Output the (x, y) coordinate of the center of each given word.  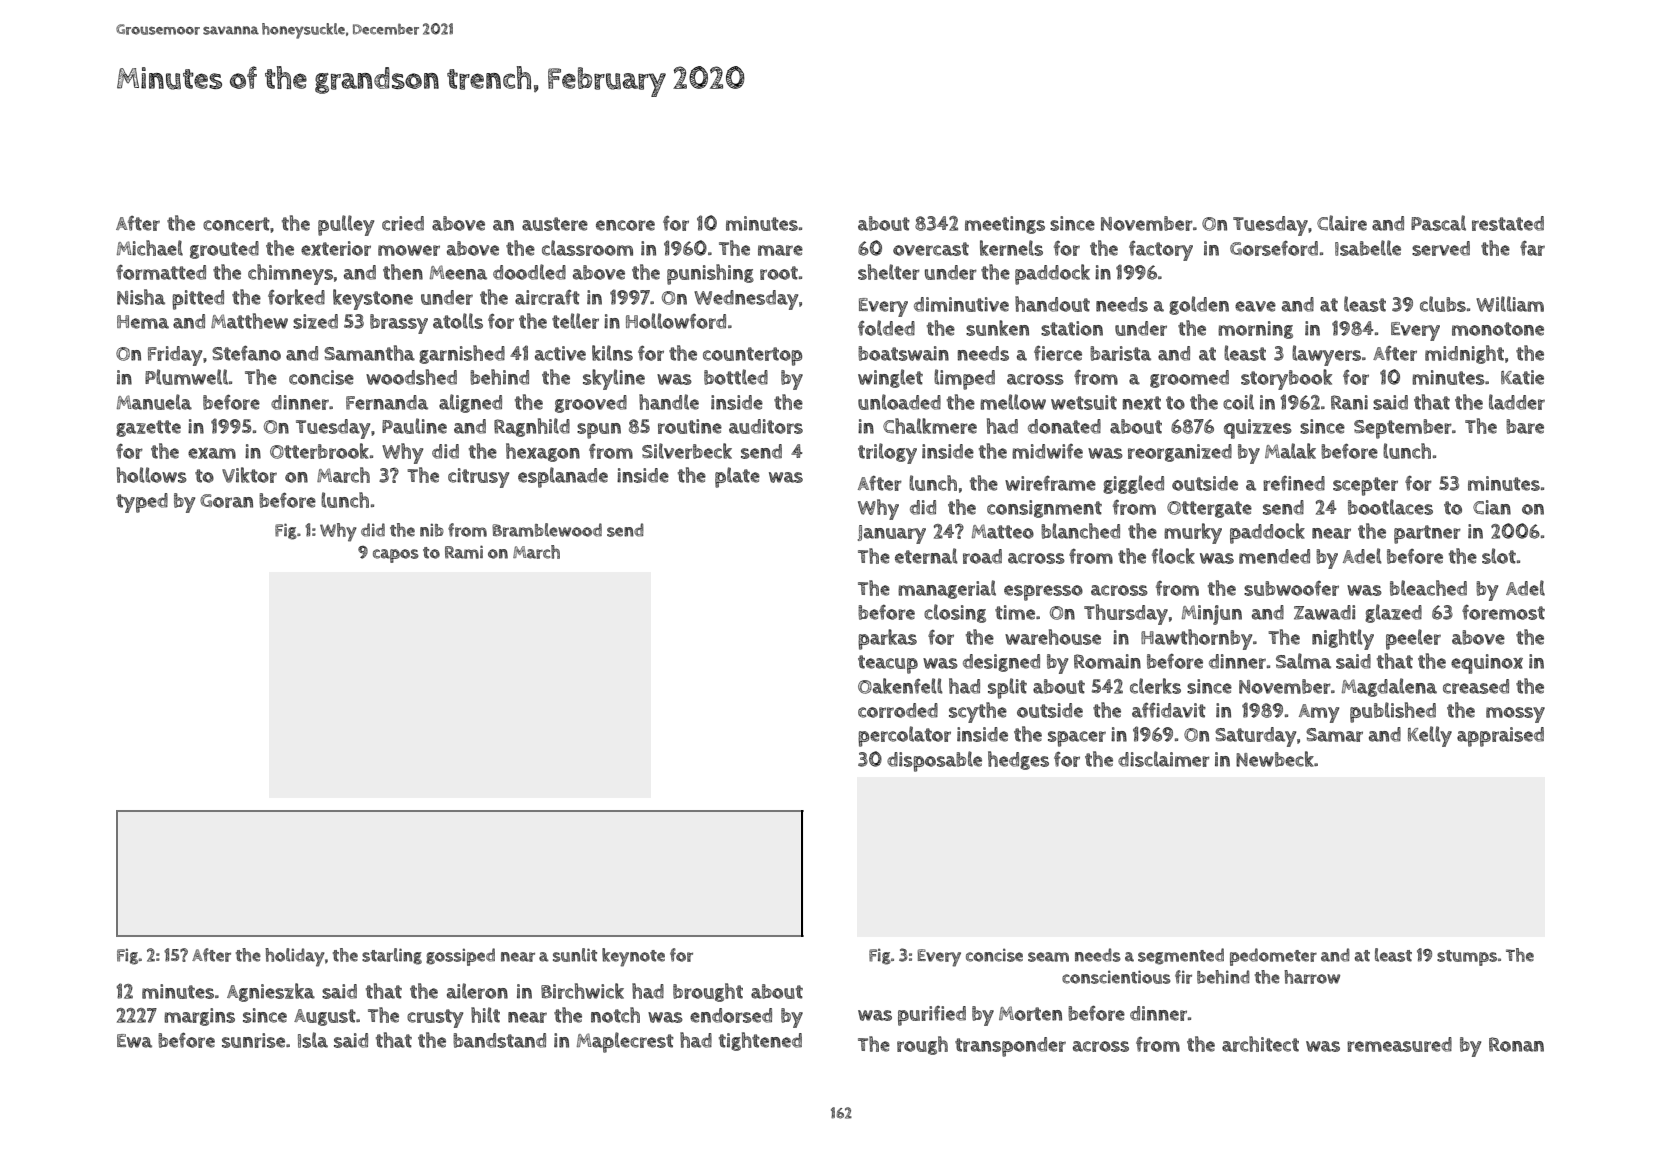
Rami (464, 552)
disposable (934, 761)
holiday (295, 957)
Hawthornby (1196, 639)
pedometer (1273, 957)
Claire (1342, 223)
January (892, 534)
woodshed (411, 377)
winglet (890, 378)
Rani (1349, 402)
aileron (477, 991)
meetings (1005, 225)
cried (403, 223)
